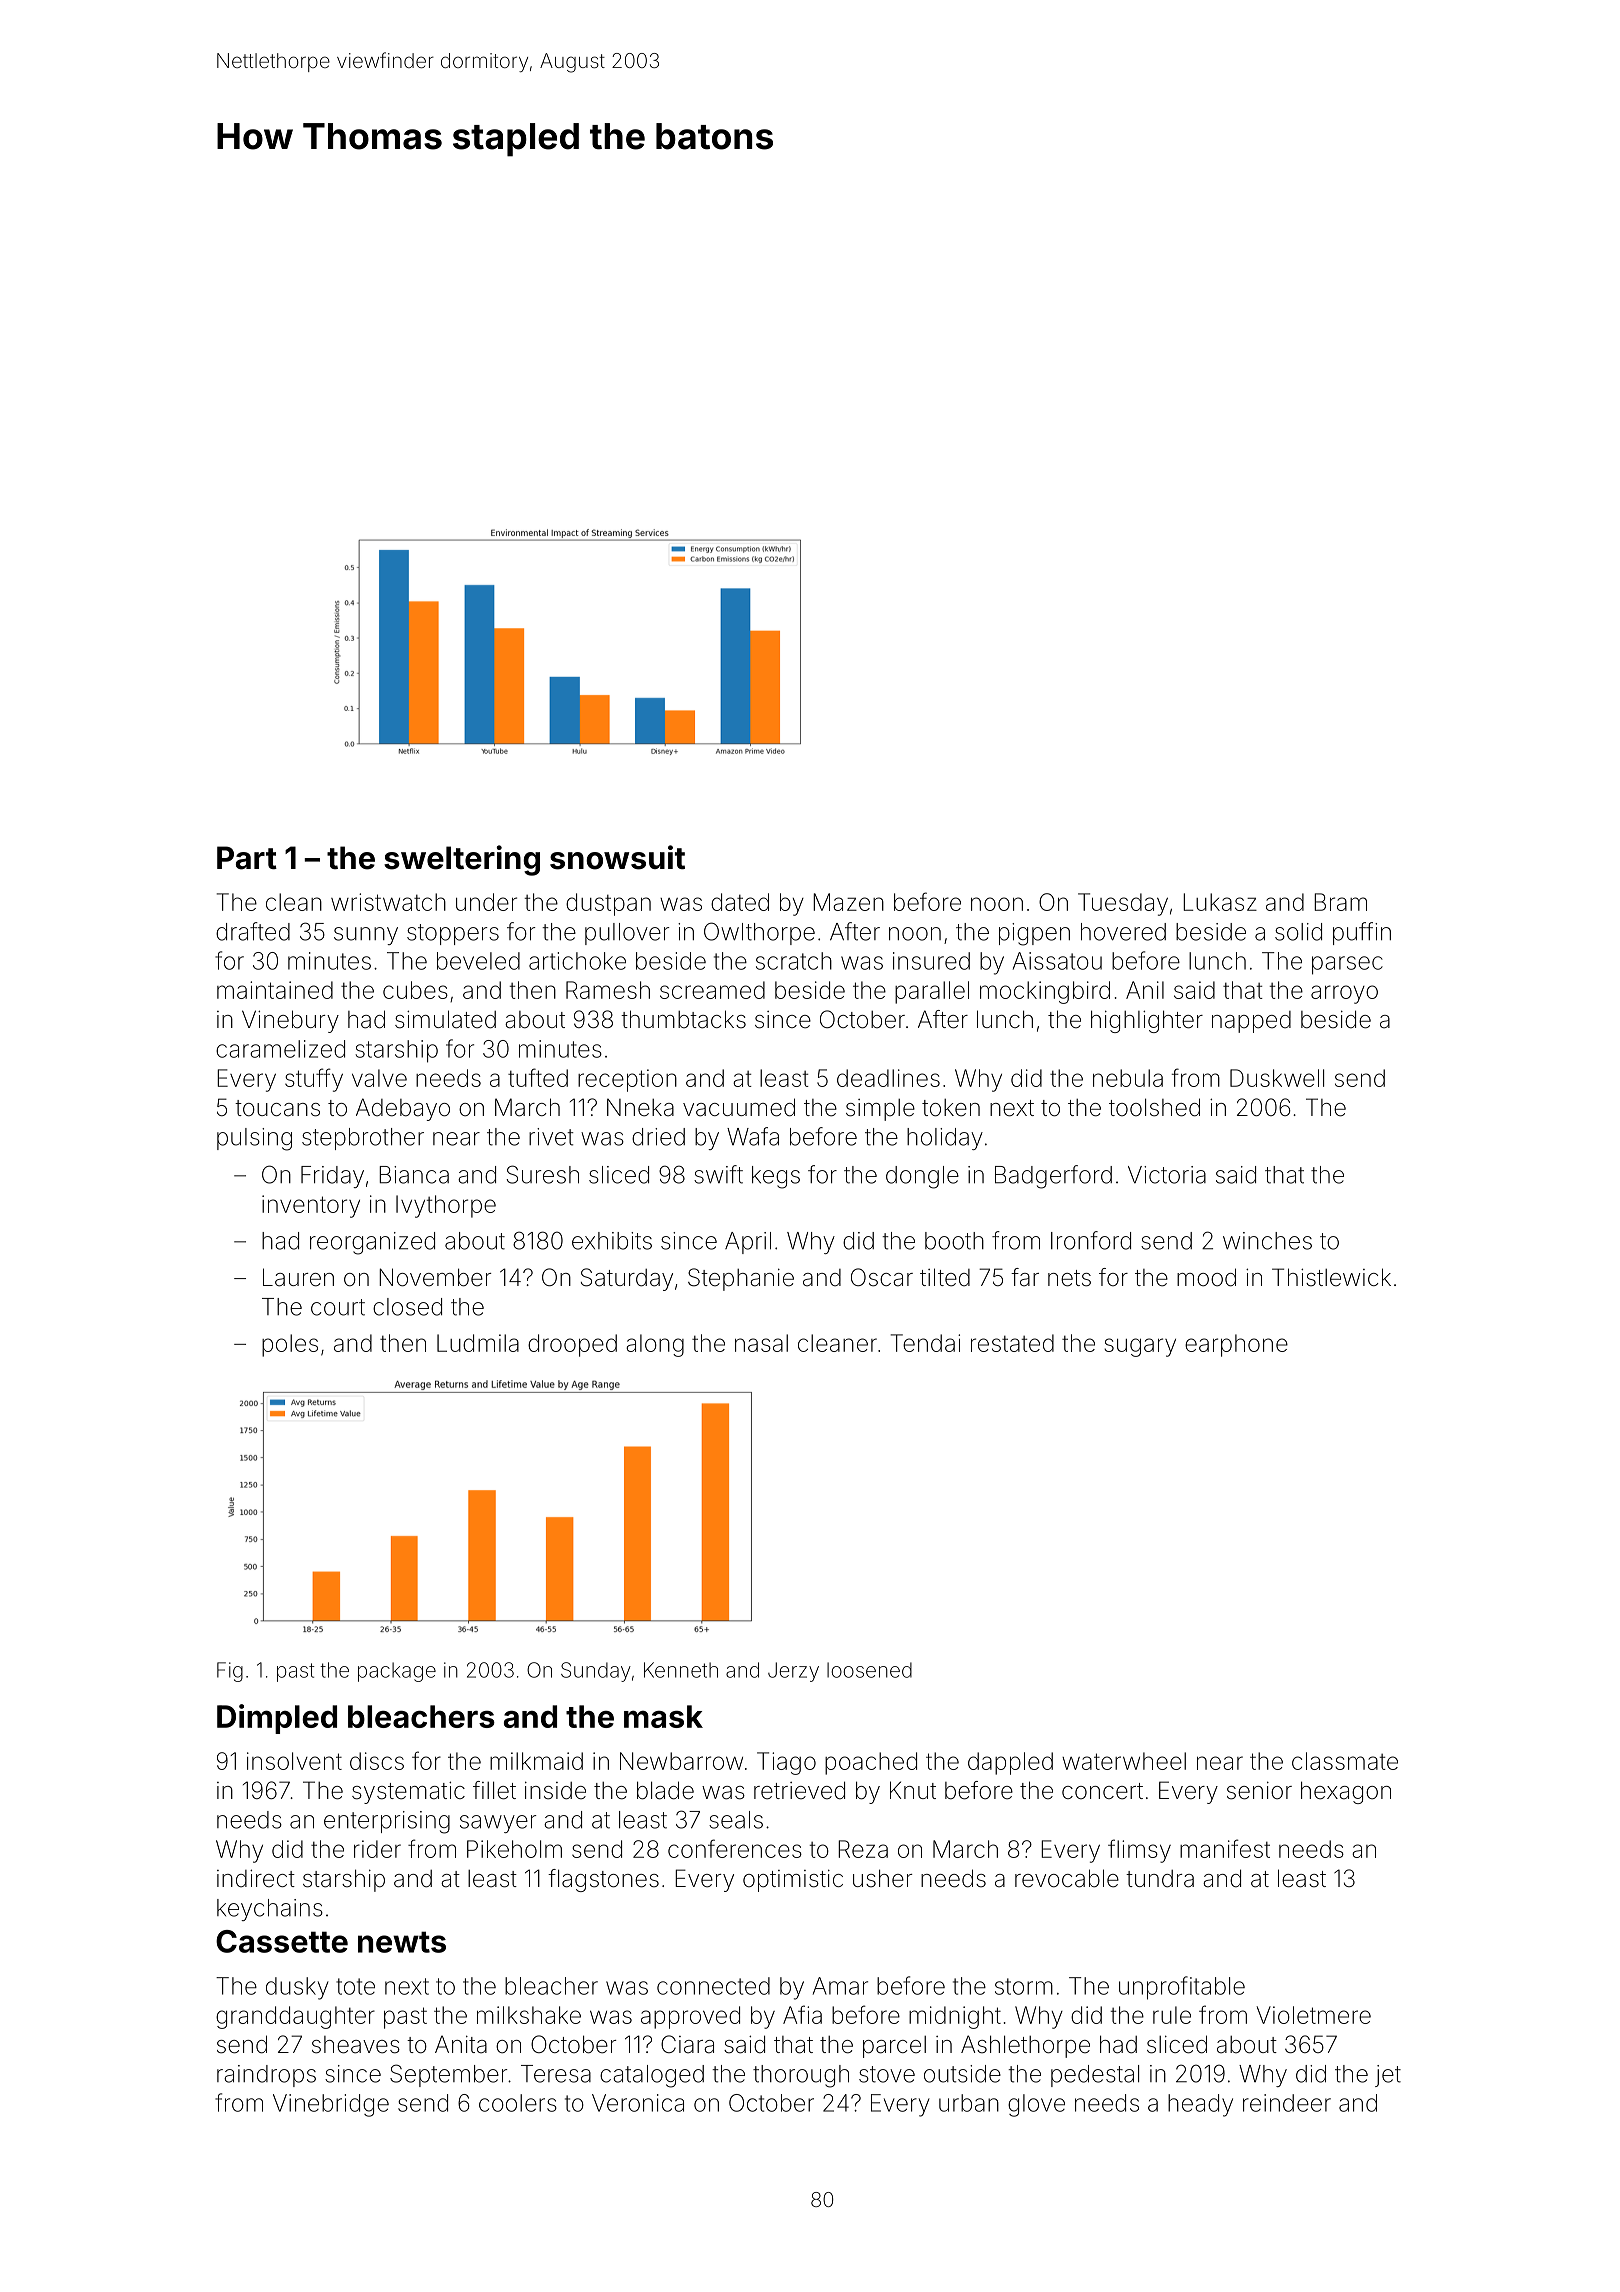 This screenshot has width=1620, height=2292. I want to click on reorganized, so click(372, 1243).
